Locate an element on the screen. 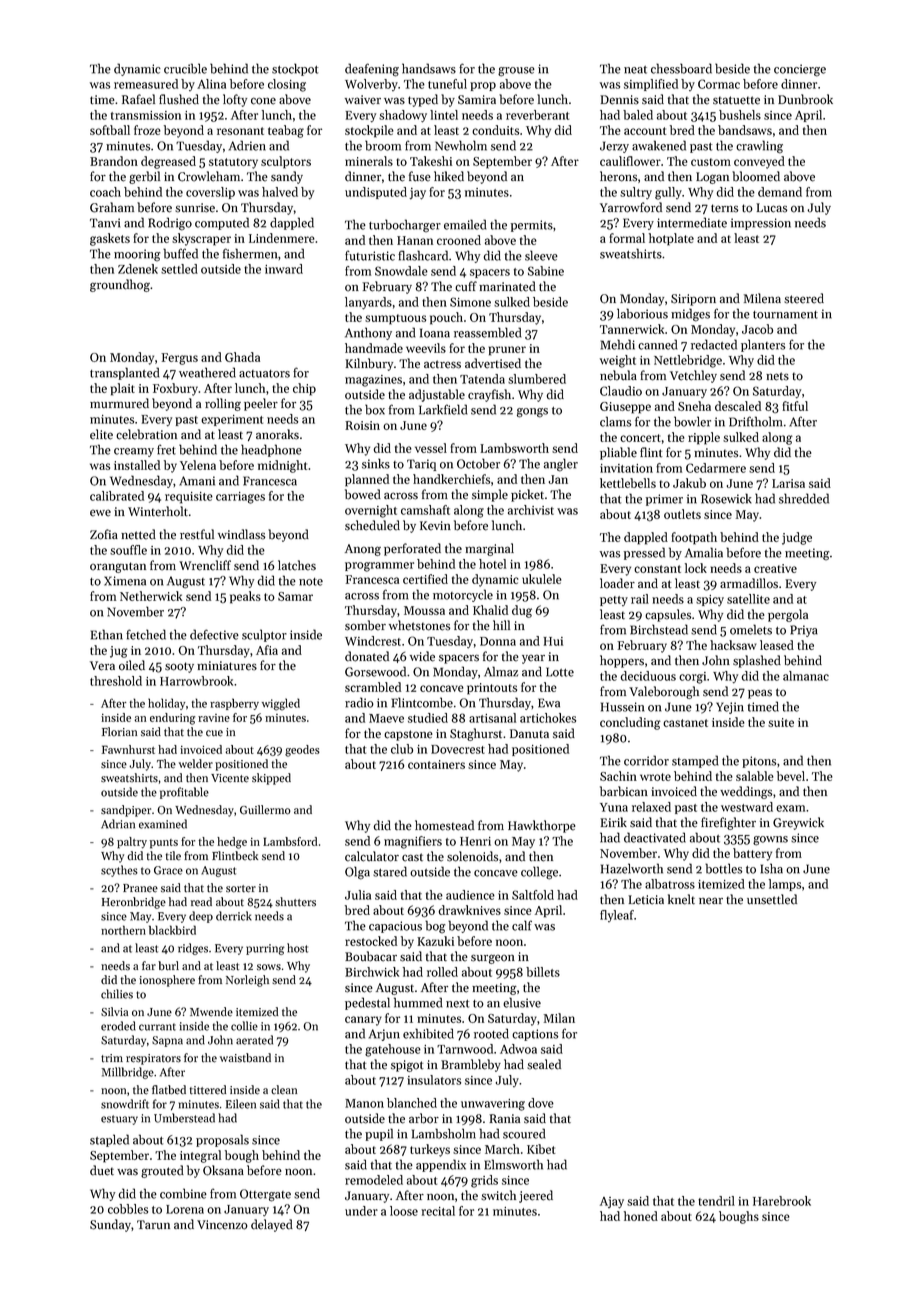 Image resolution: width=924 pixels, height=1308 pixels. Birchstead is located at coordinates (659, 629).
